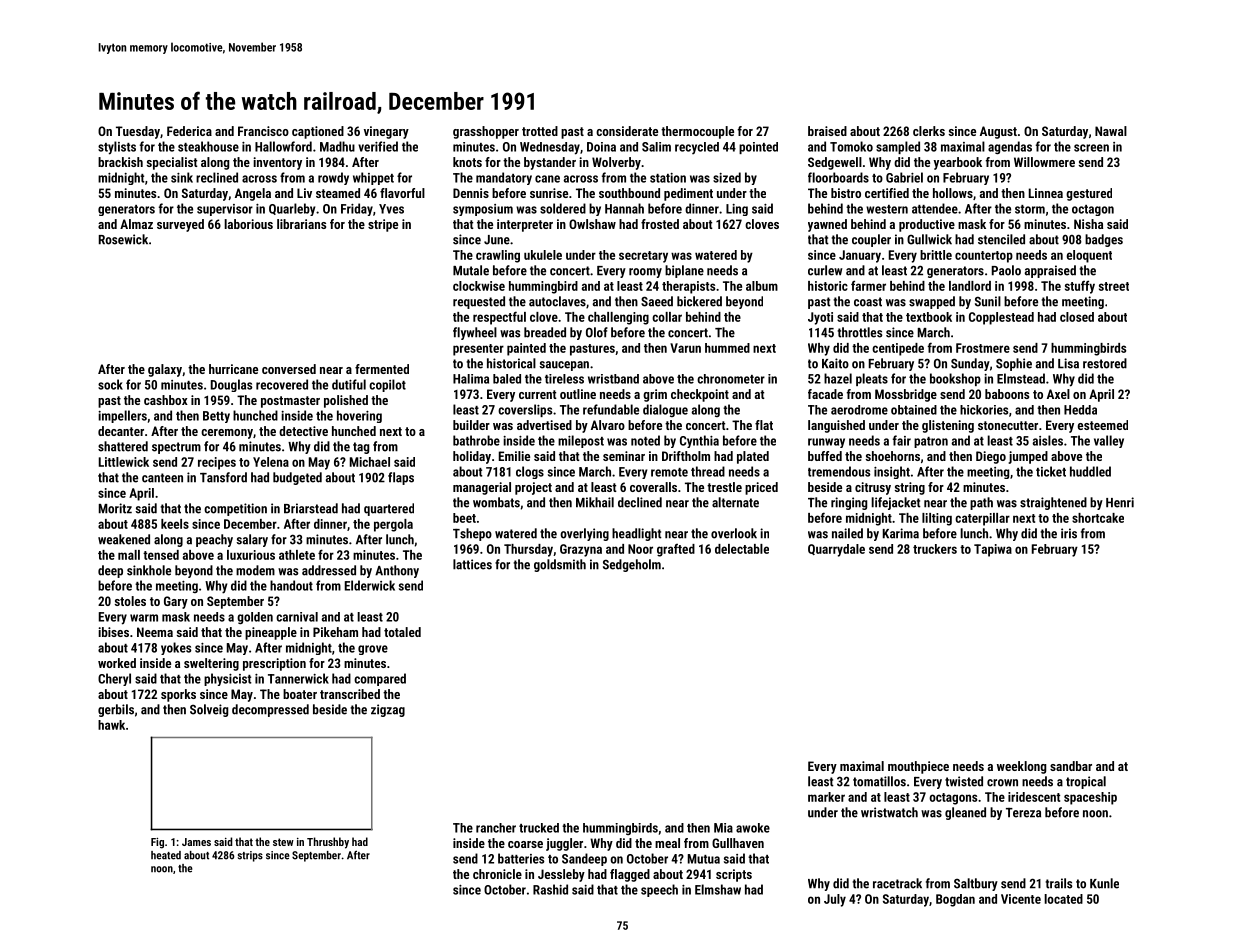 The height and width of the screenshot is (952, 1233). I want to click on pointed, so click(758, 148).
